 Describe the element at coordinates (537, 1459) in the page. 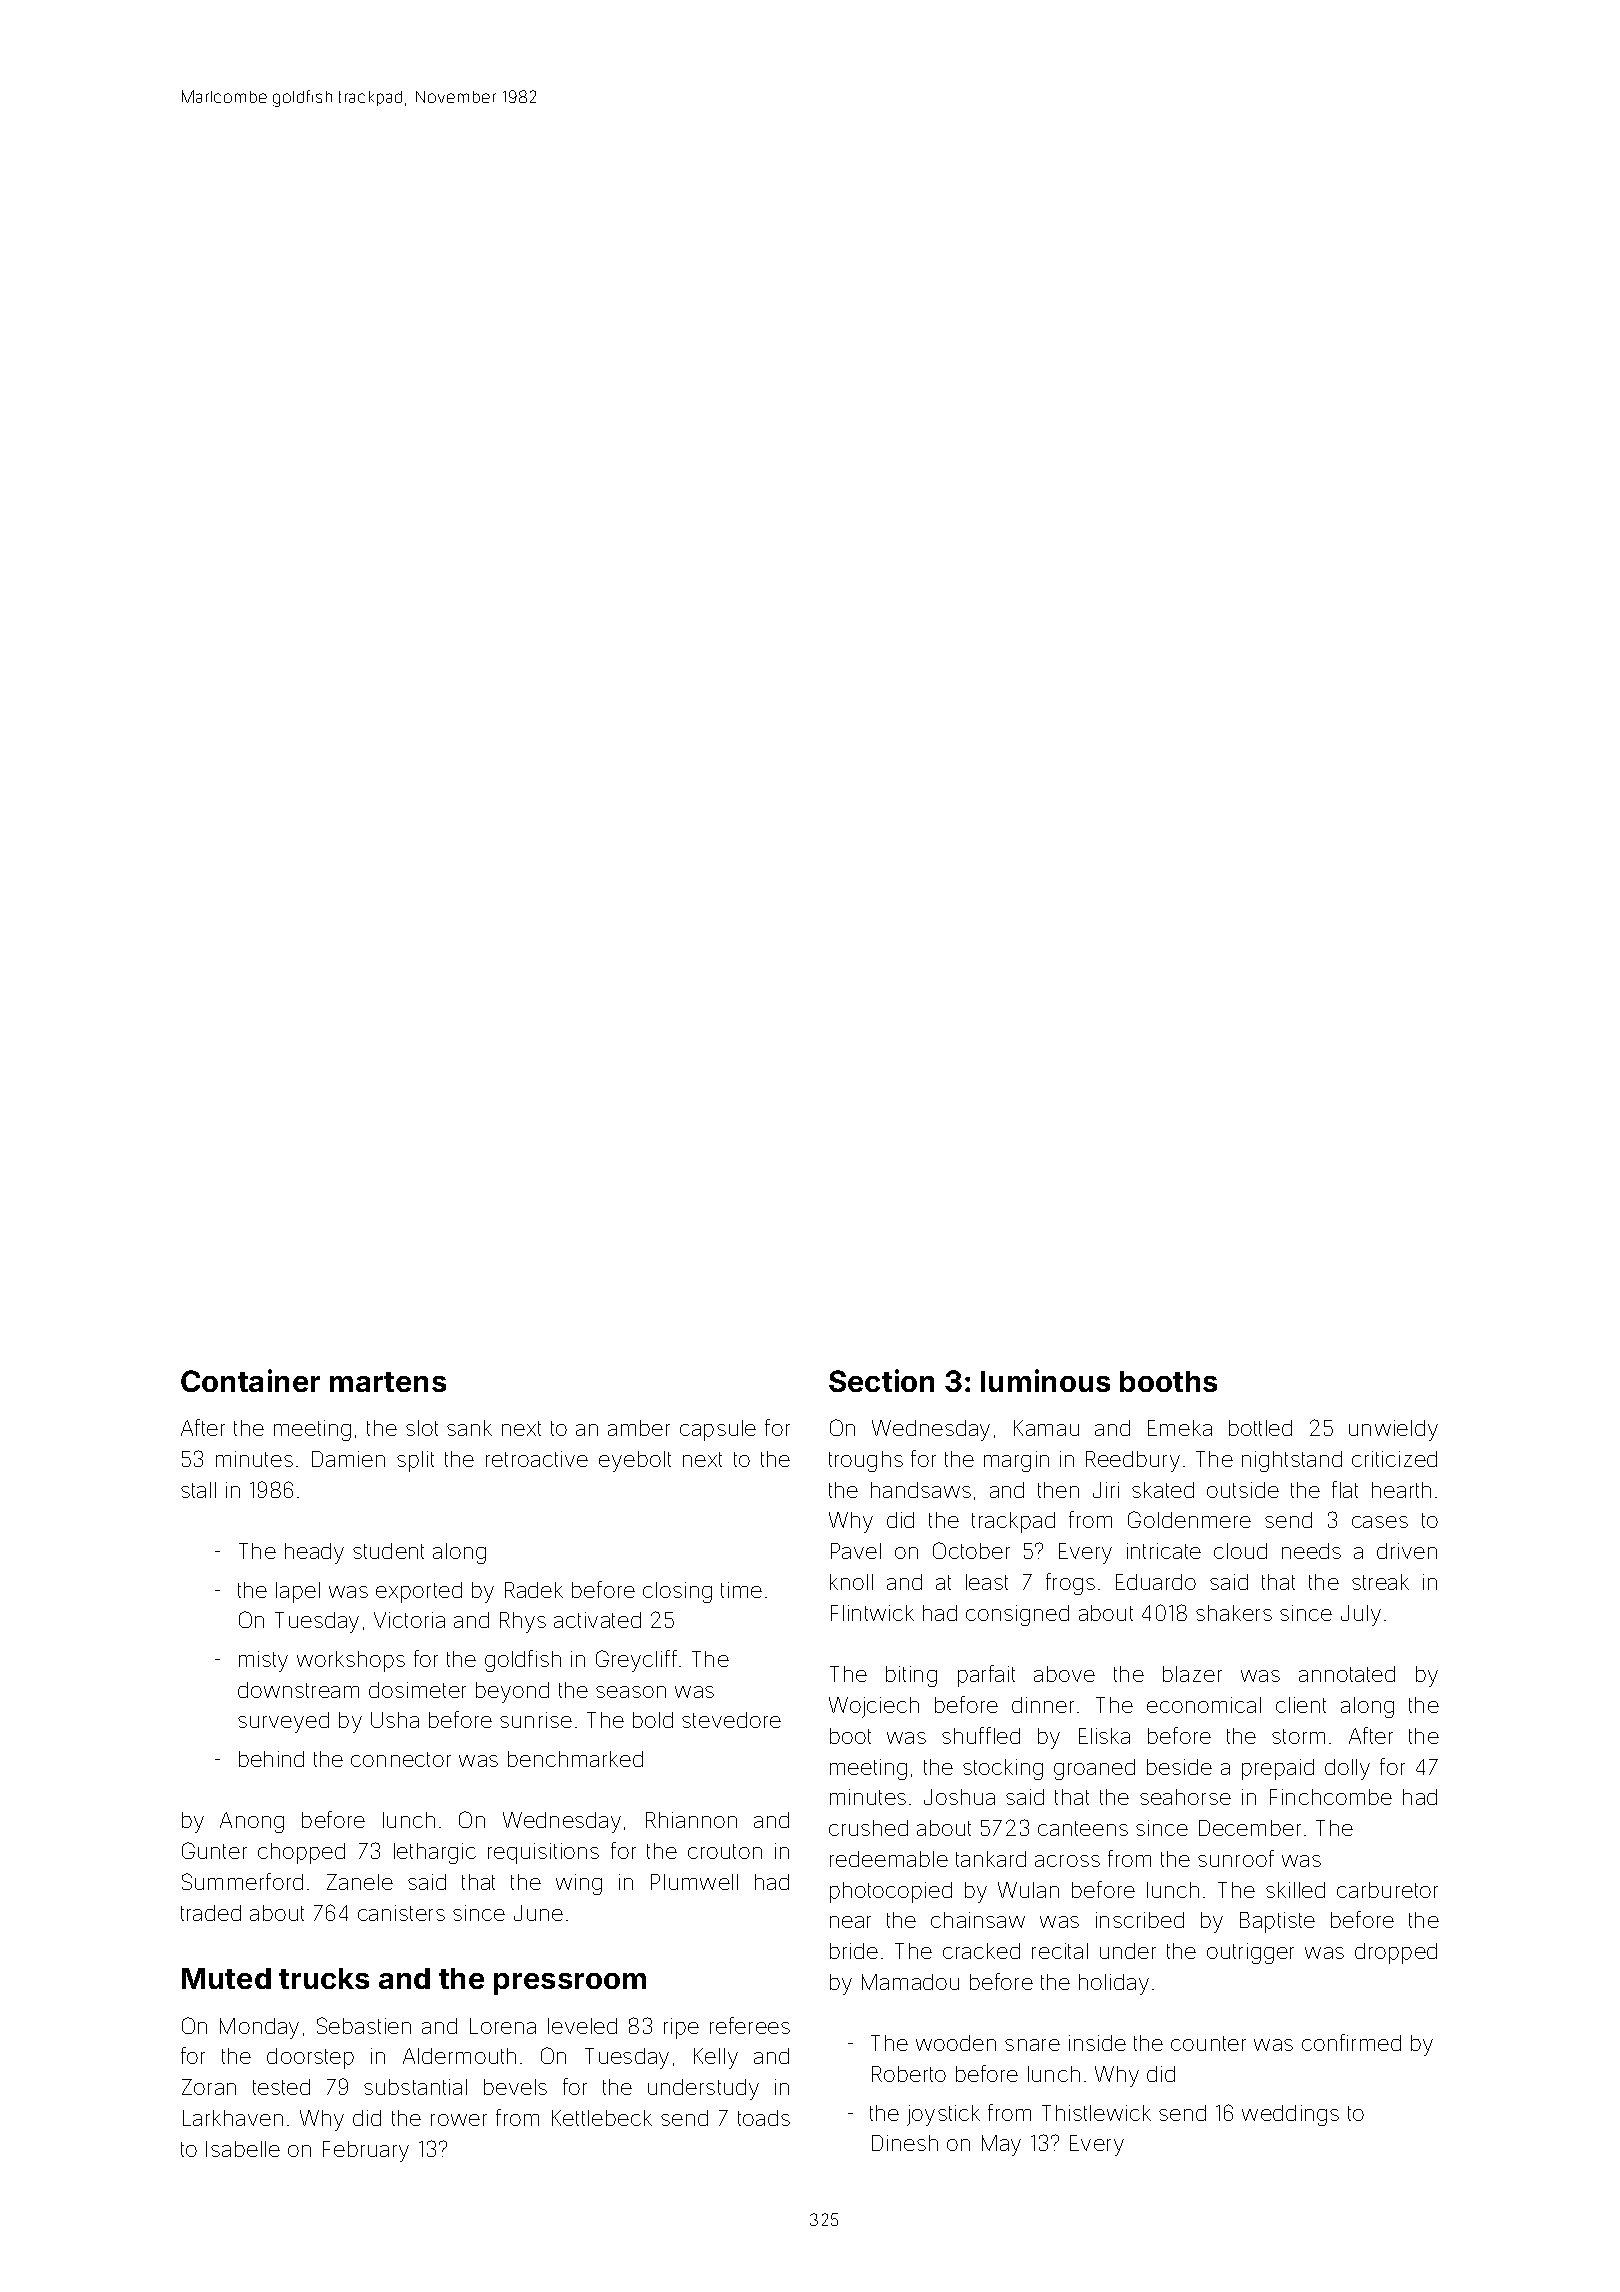

I see `retroactive` at that location.
